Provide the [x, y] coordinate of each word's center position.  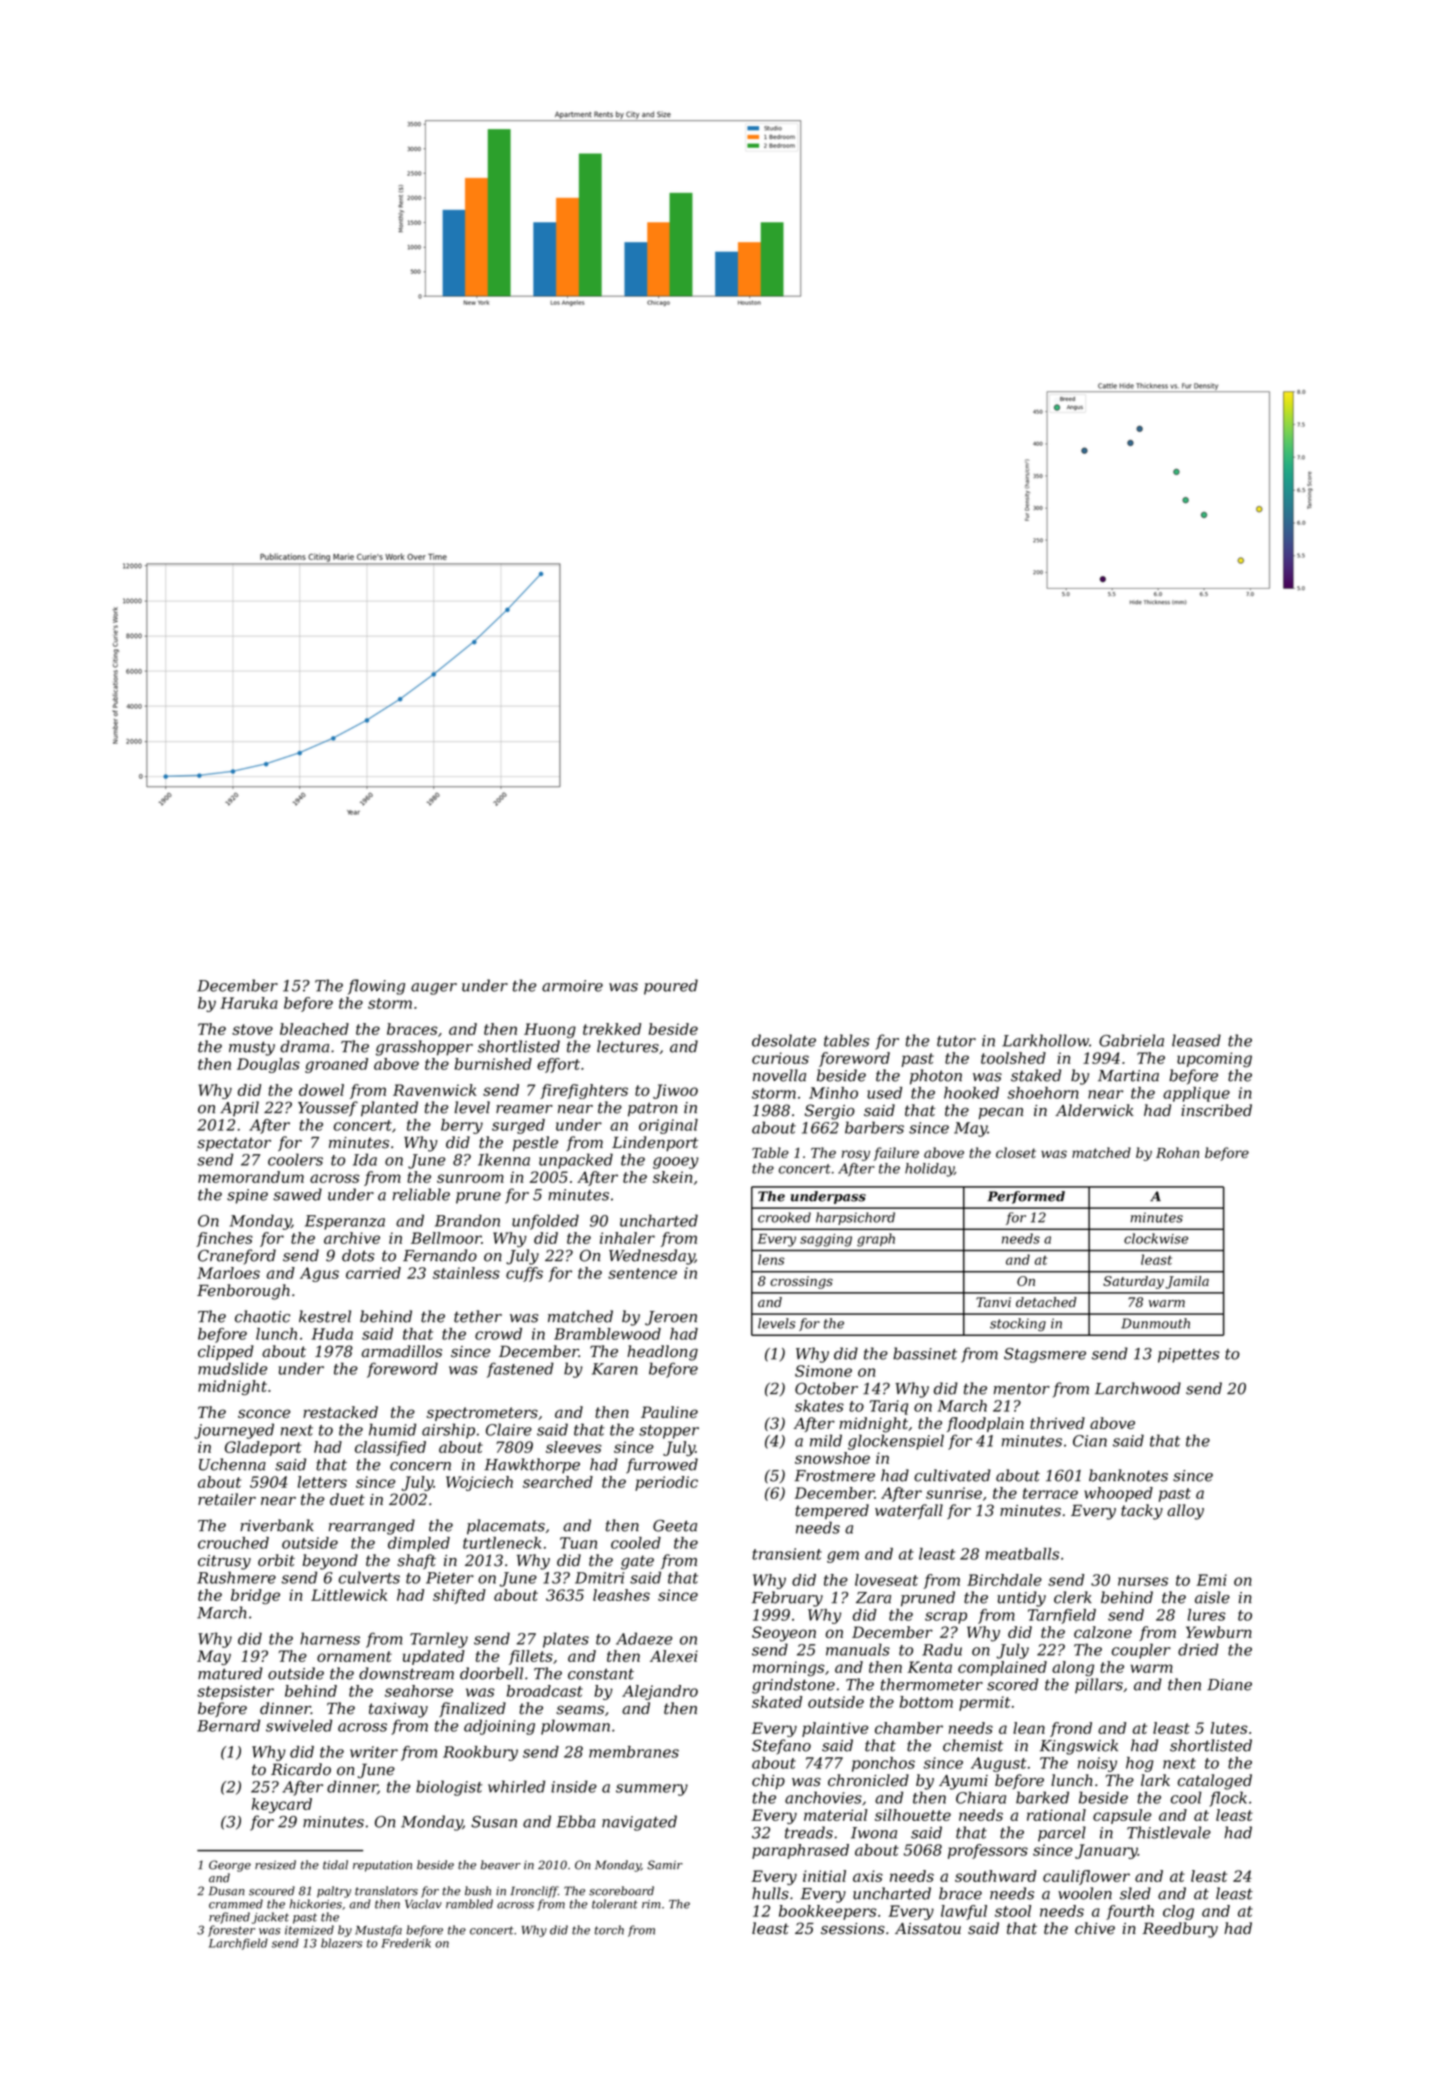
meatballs [1022, 1554]
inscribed [1216, 1110]
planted [389, 1109]
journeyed [234, 1431]
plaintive [835, 1729]
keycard [282, 1805]
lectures [628, 1046]
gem [843, 1557]
